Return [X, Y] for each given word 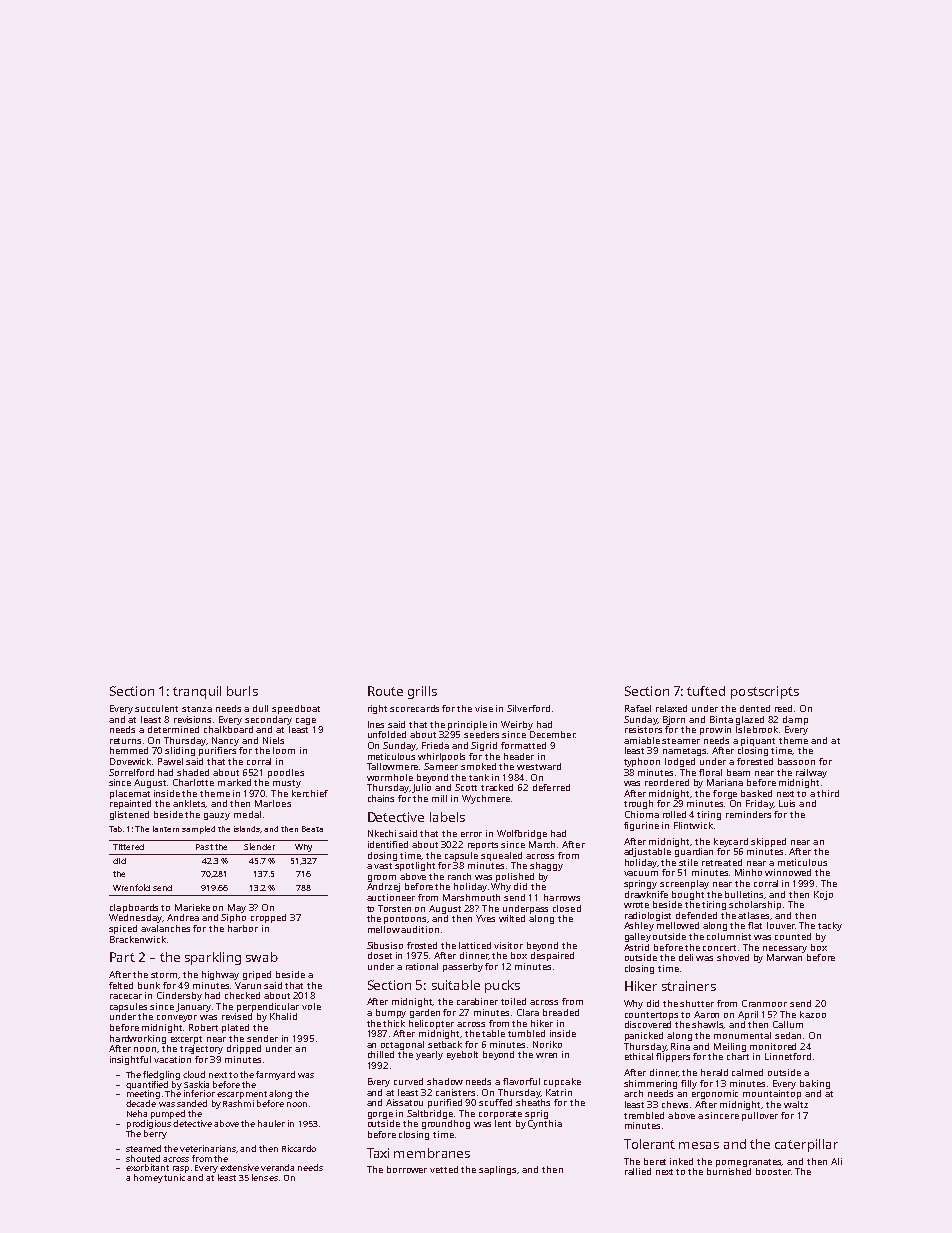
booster [773, 1171]
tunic [174, 1177]
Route [385, 691]
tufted [706, 691]
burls [242, 691]
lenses [265, 1177]
